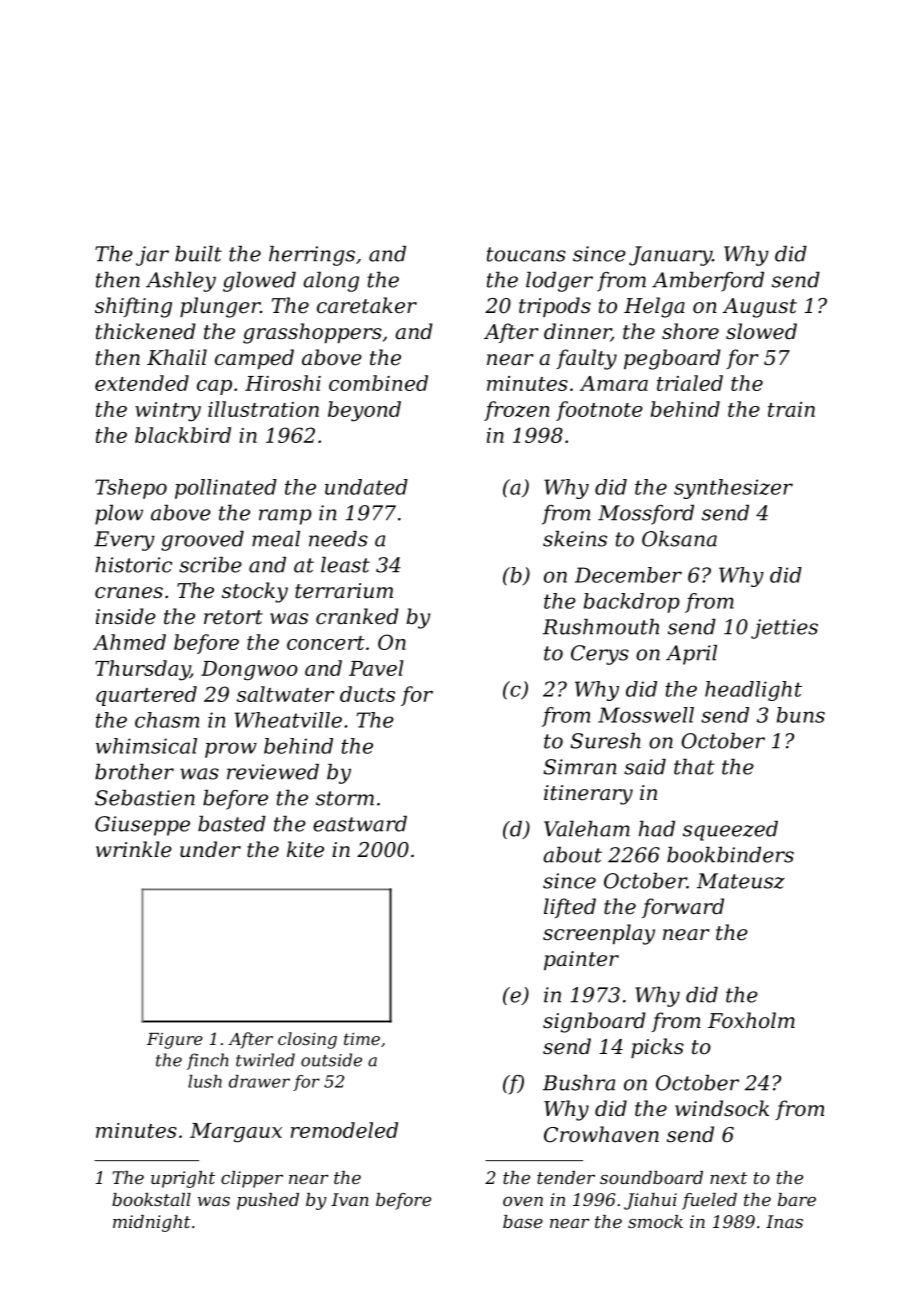 The image size is (924, 1314). I want to click on Khalil, so click(177, 357).
